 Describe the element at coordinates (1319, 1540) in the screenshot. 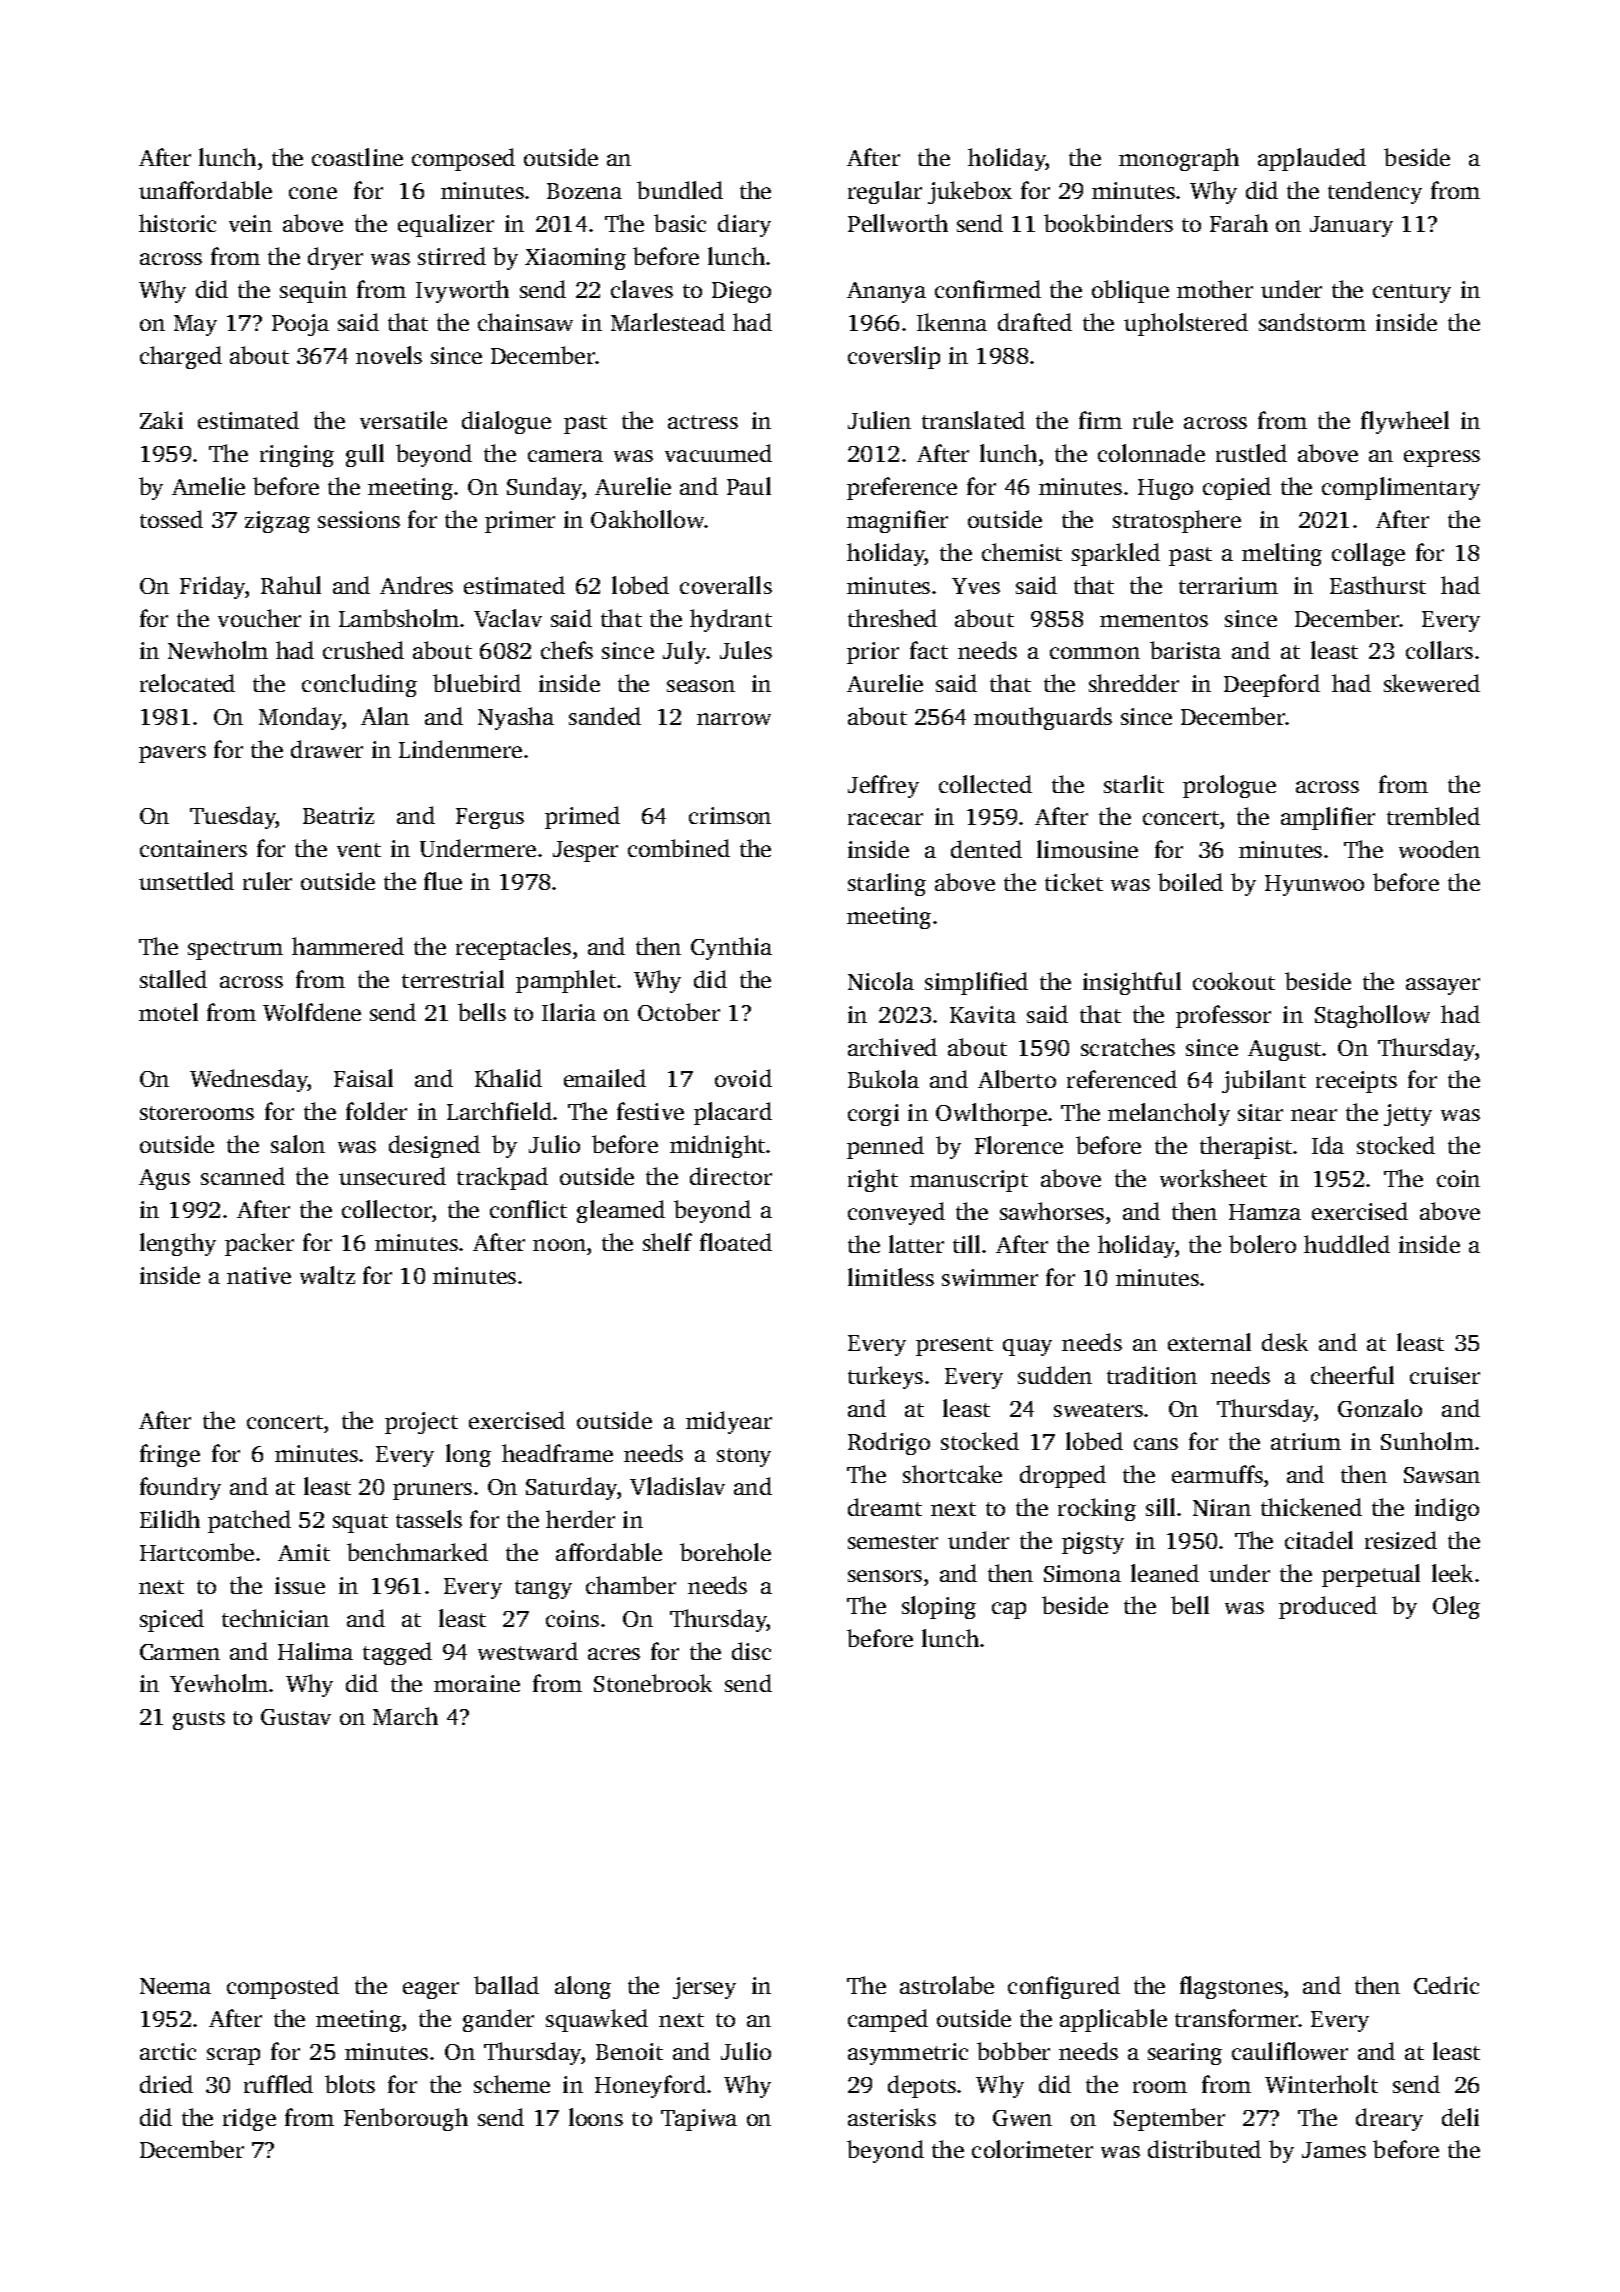

I see `citadel` at that location.
